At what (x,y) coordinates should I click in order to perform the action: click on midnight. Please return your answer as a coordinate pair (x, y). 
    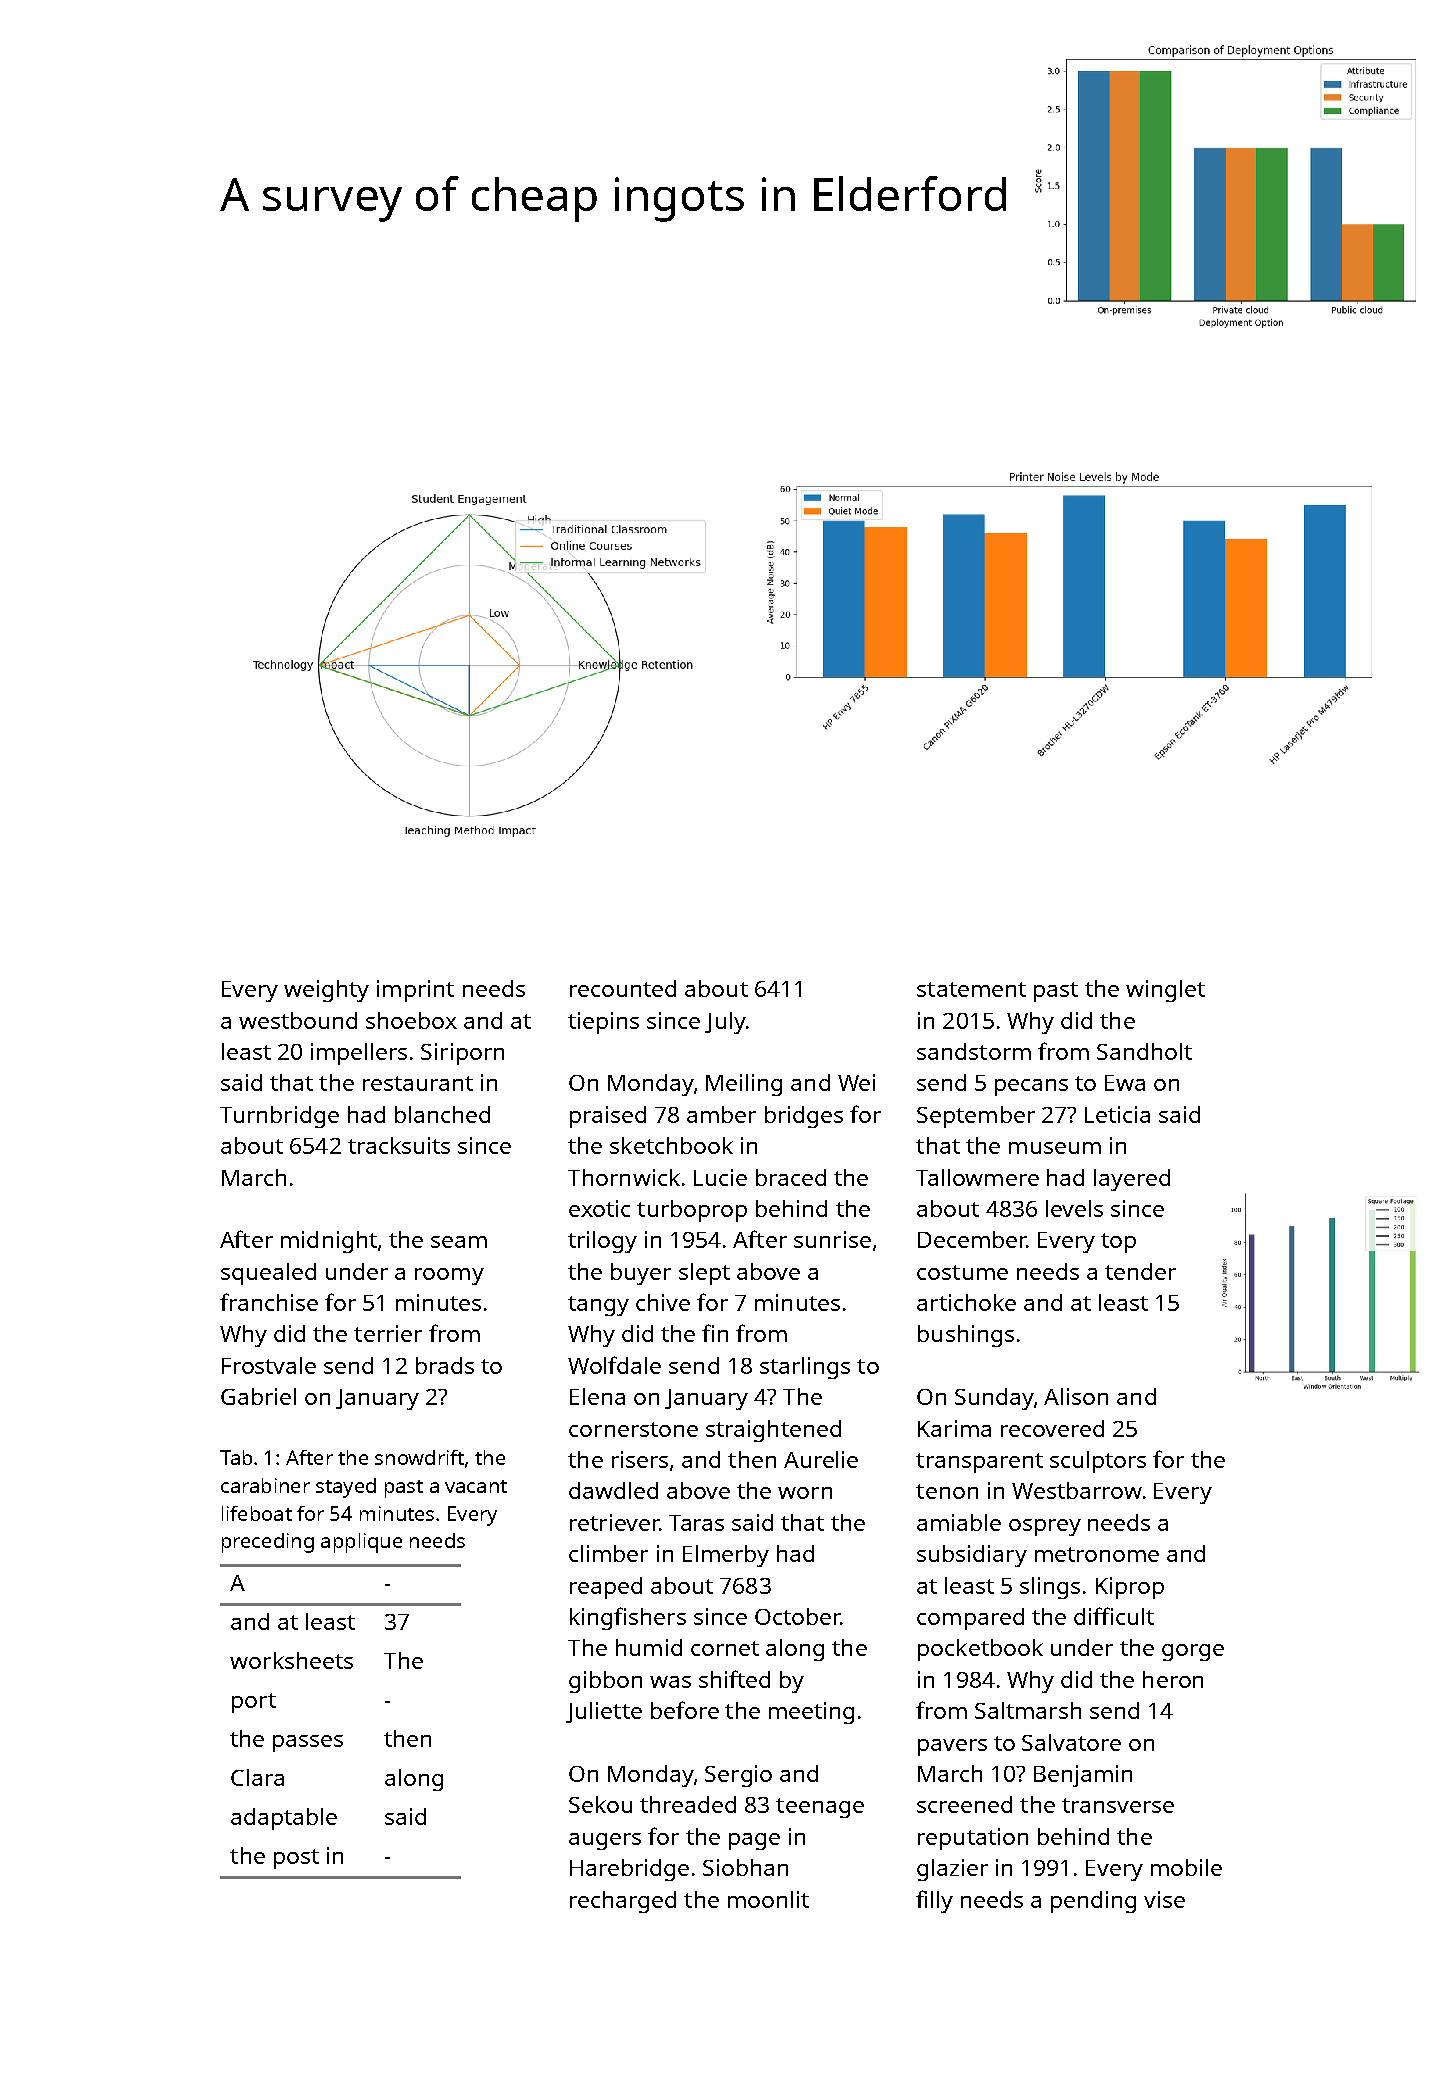
    Looking at the image, I should click on (329, 1242).
